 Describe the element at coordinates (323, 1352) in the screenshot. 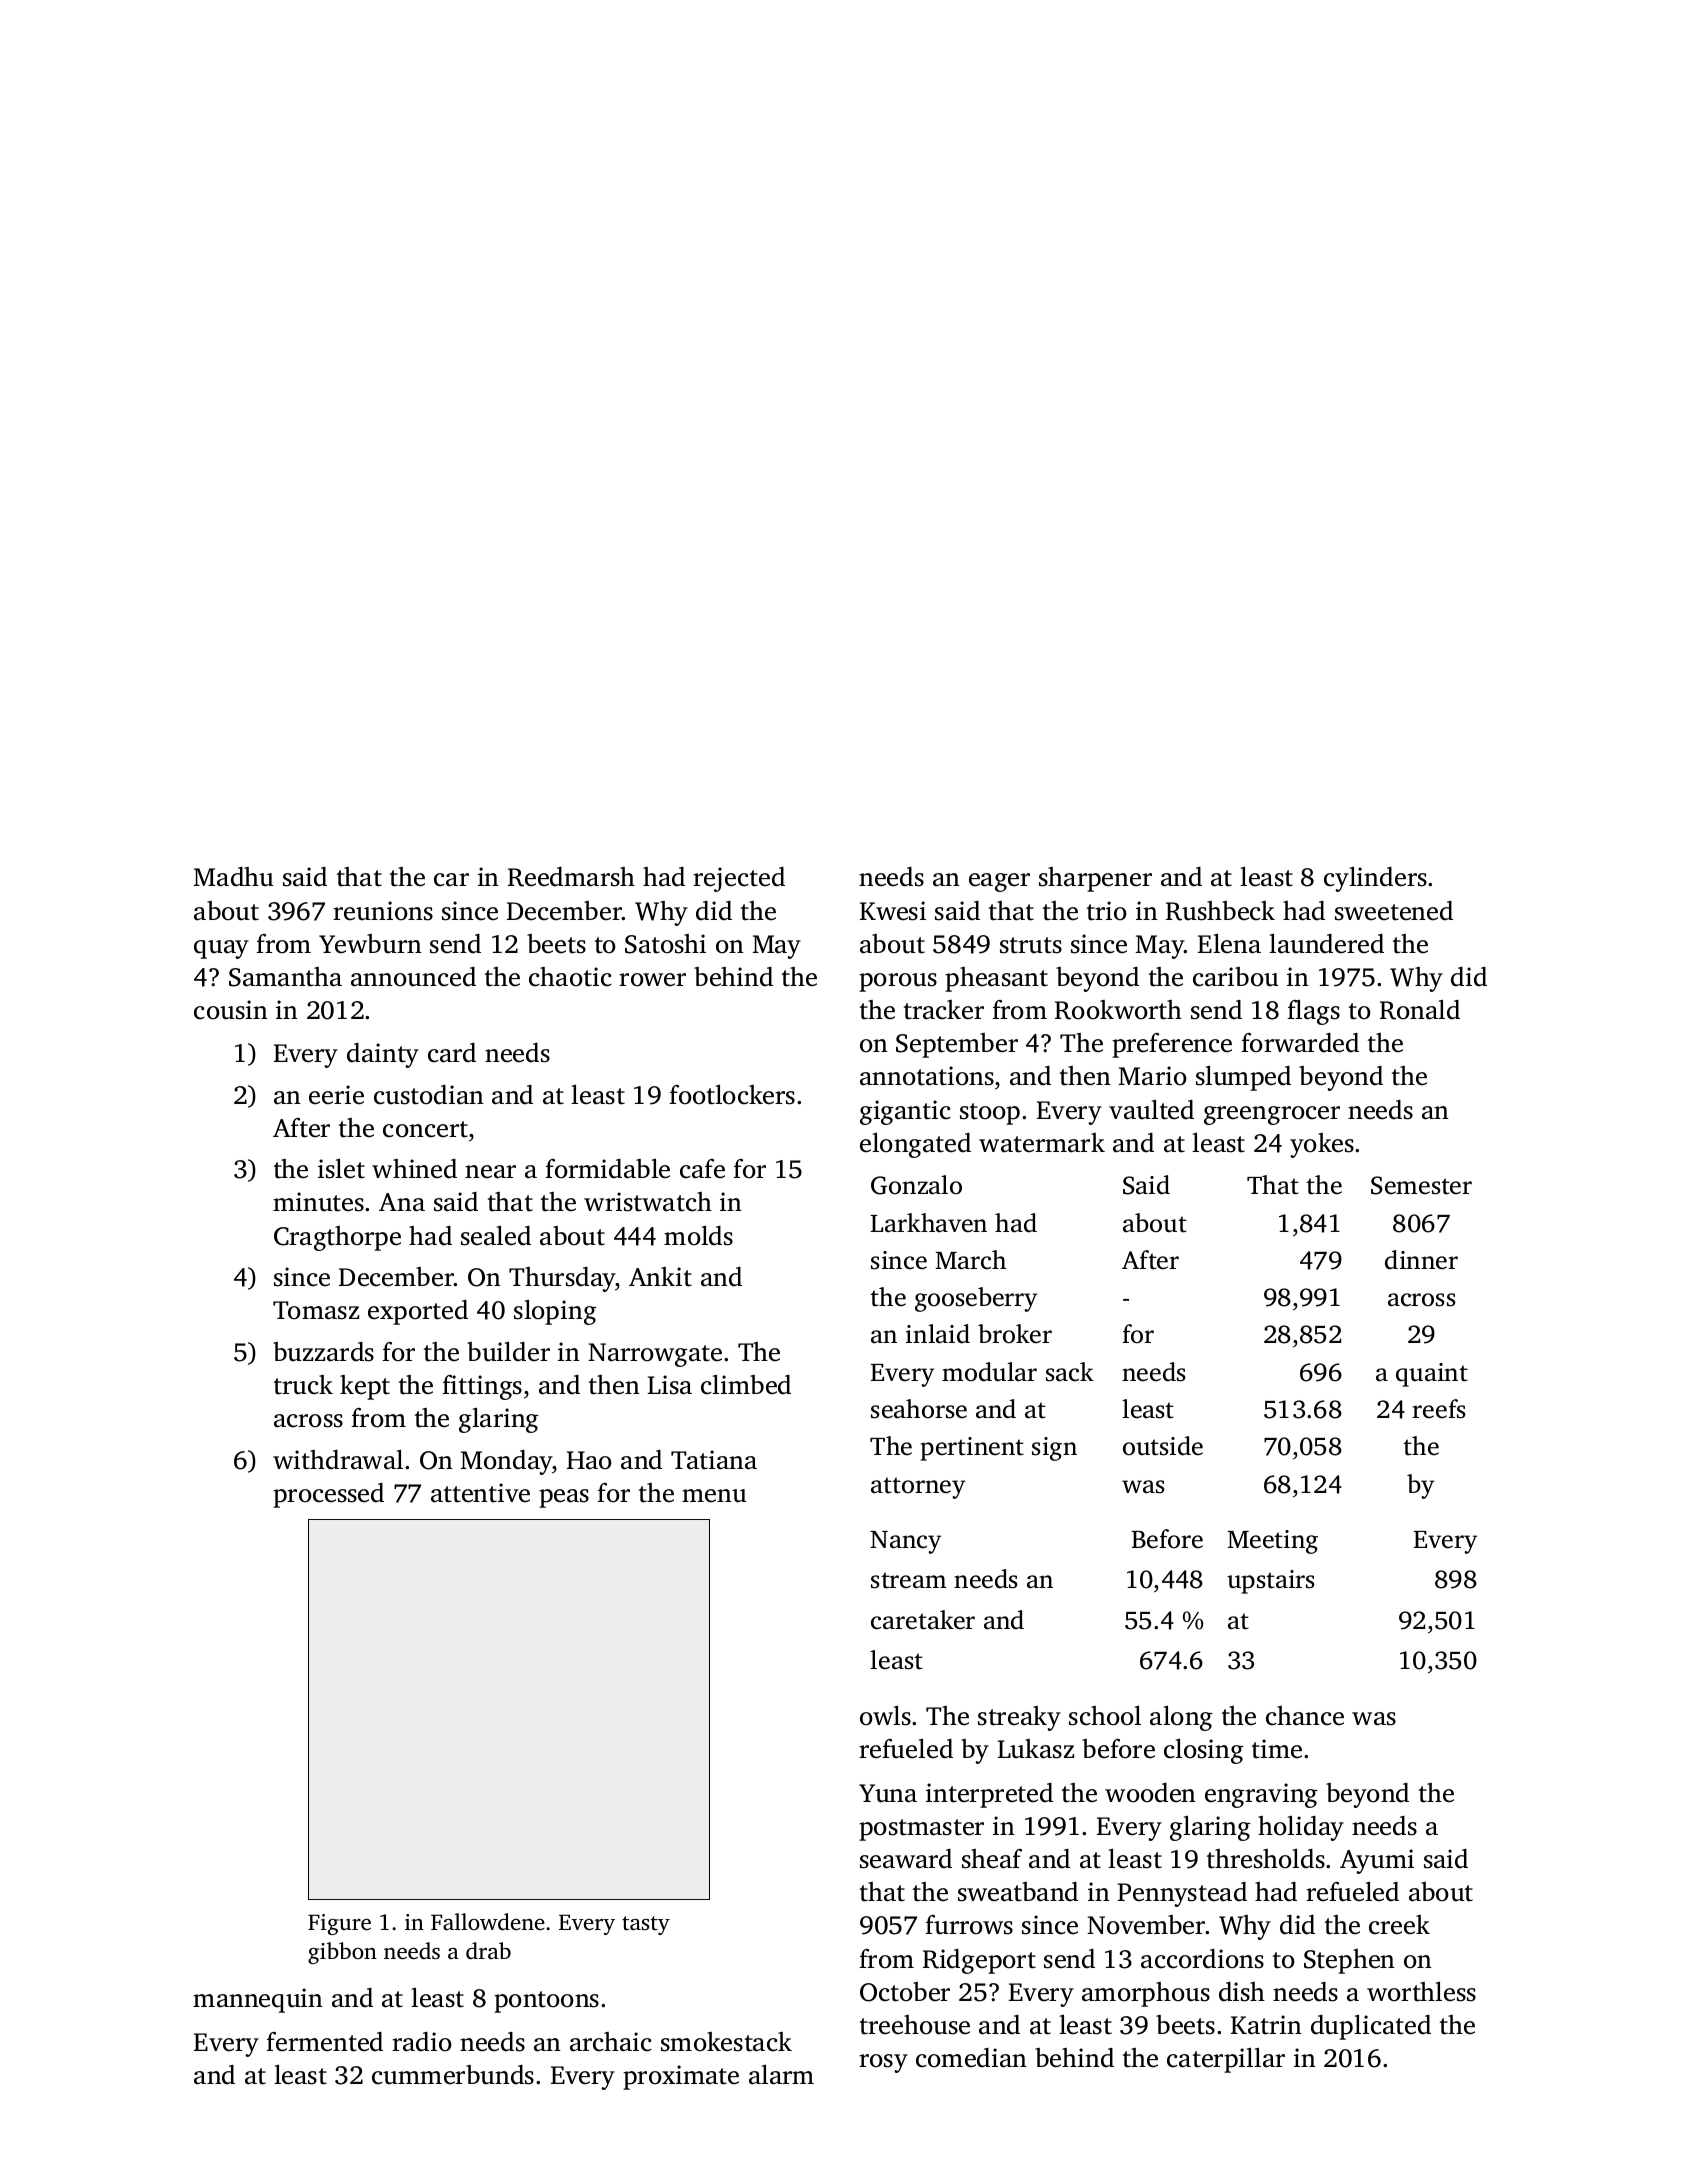

I see `buzzards` at that location.
